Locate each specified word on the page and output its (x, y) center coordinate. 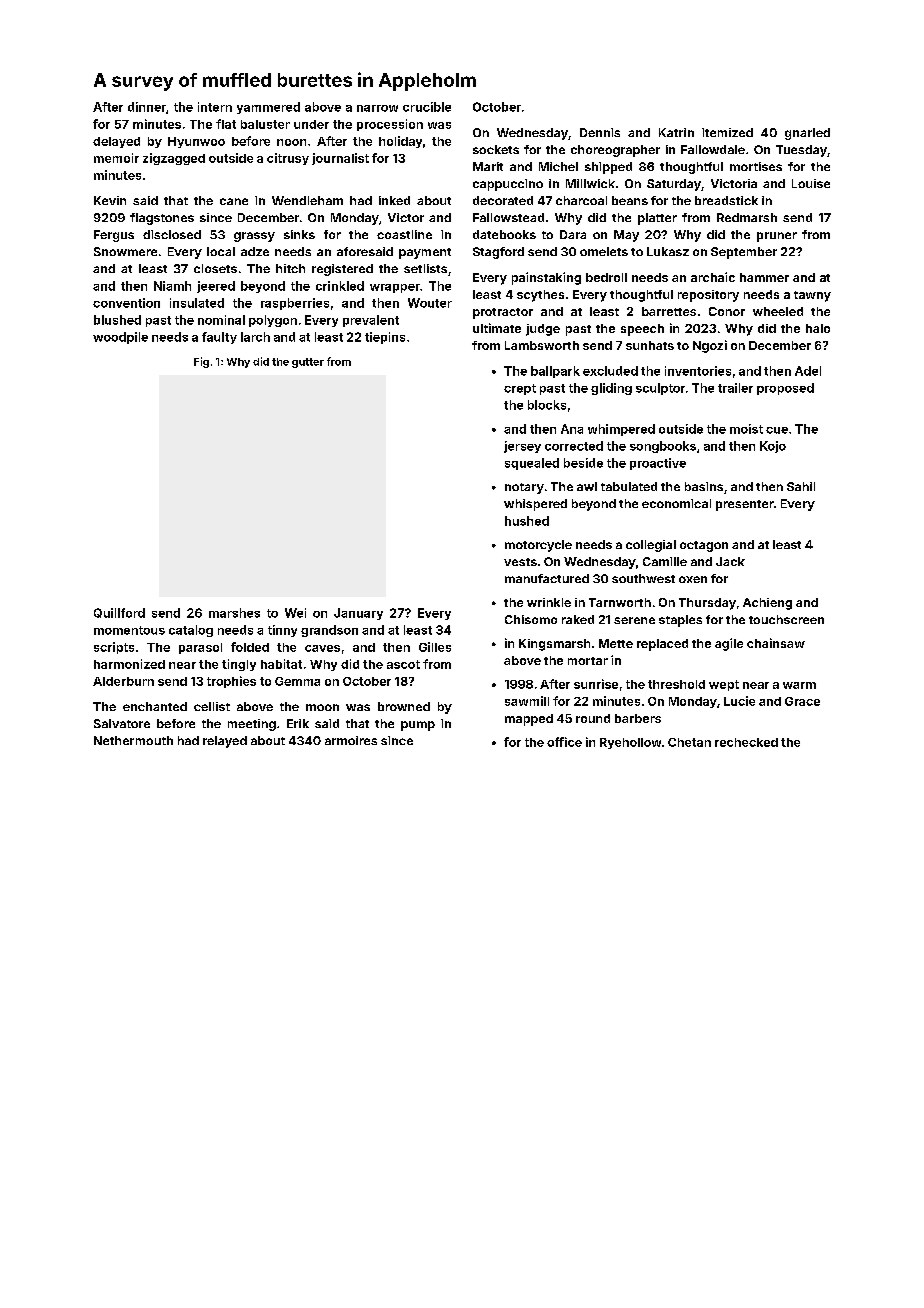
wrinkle (549, 602)
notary (524, 488)
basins (704, 486)
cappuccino (508, 185)
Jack (730, 561)
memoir (116, 158)
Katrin (676, 132)
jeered (216, 287)
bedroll (606, 277)
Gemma (297, 681)
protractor (503, 313)
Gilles (435, 647)
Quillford (119, 613)
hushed (527, 521)
